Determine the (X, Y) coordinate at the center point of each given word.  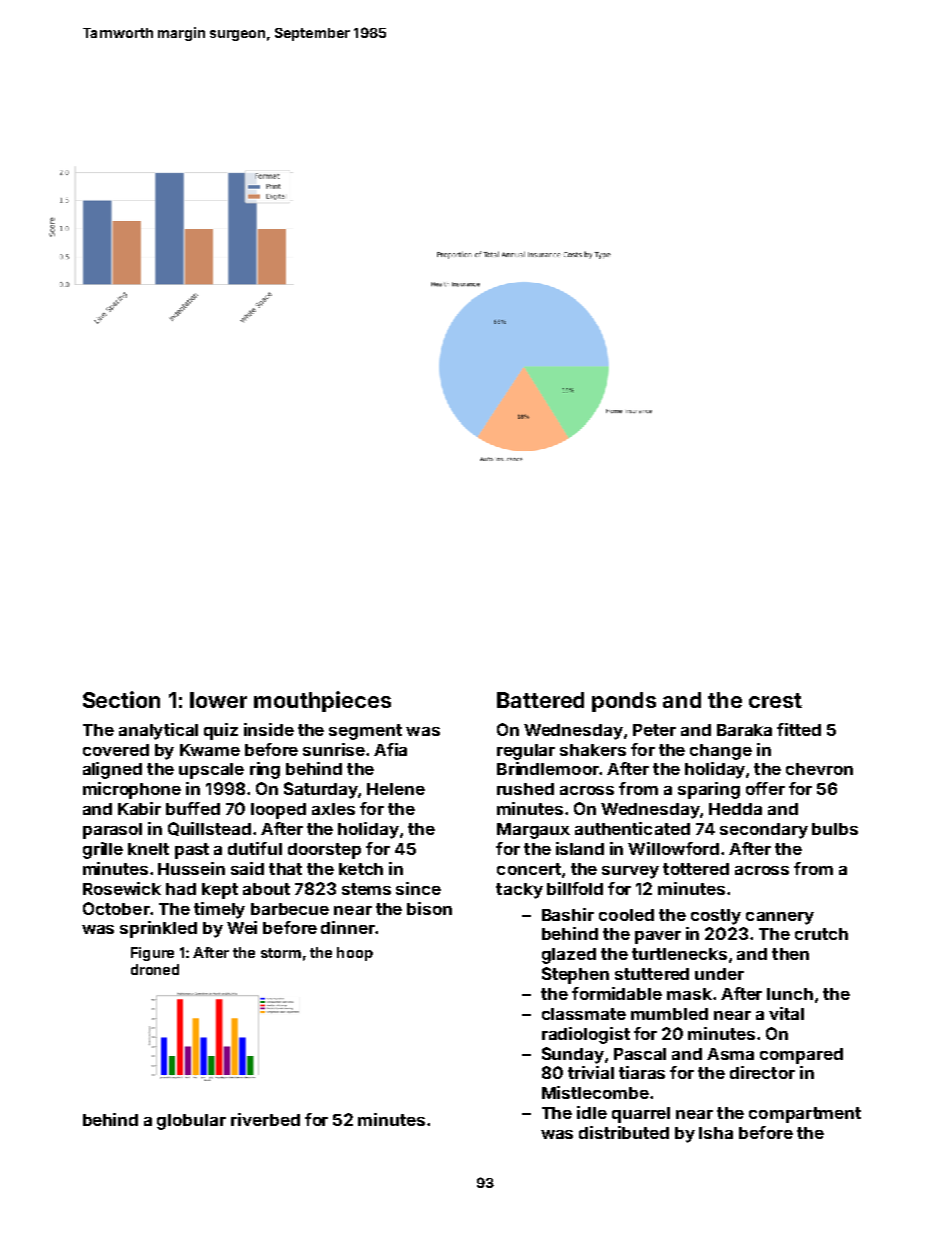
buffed (193, 808)
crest (775, 700)
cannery (780, 918)
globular (191, 1122)
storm (281, 953)
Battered (540, 700)
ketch (361, 869)
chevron (819, 769)
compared (801, 1056)
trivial (591, 1072)
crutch (821, 934)
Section (121, 699)
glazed (569, 956)
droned (155, 969)
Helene (396, 789)
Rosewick (122, 888)
